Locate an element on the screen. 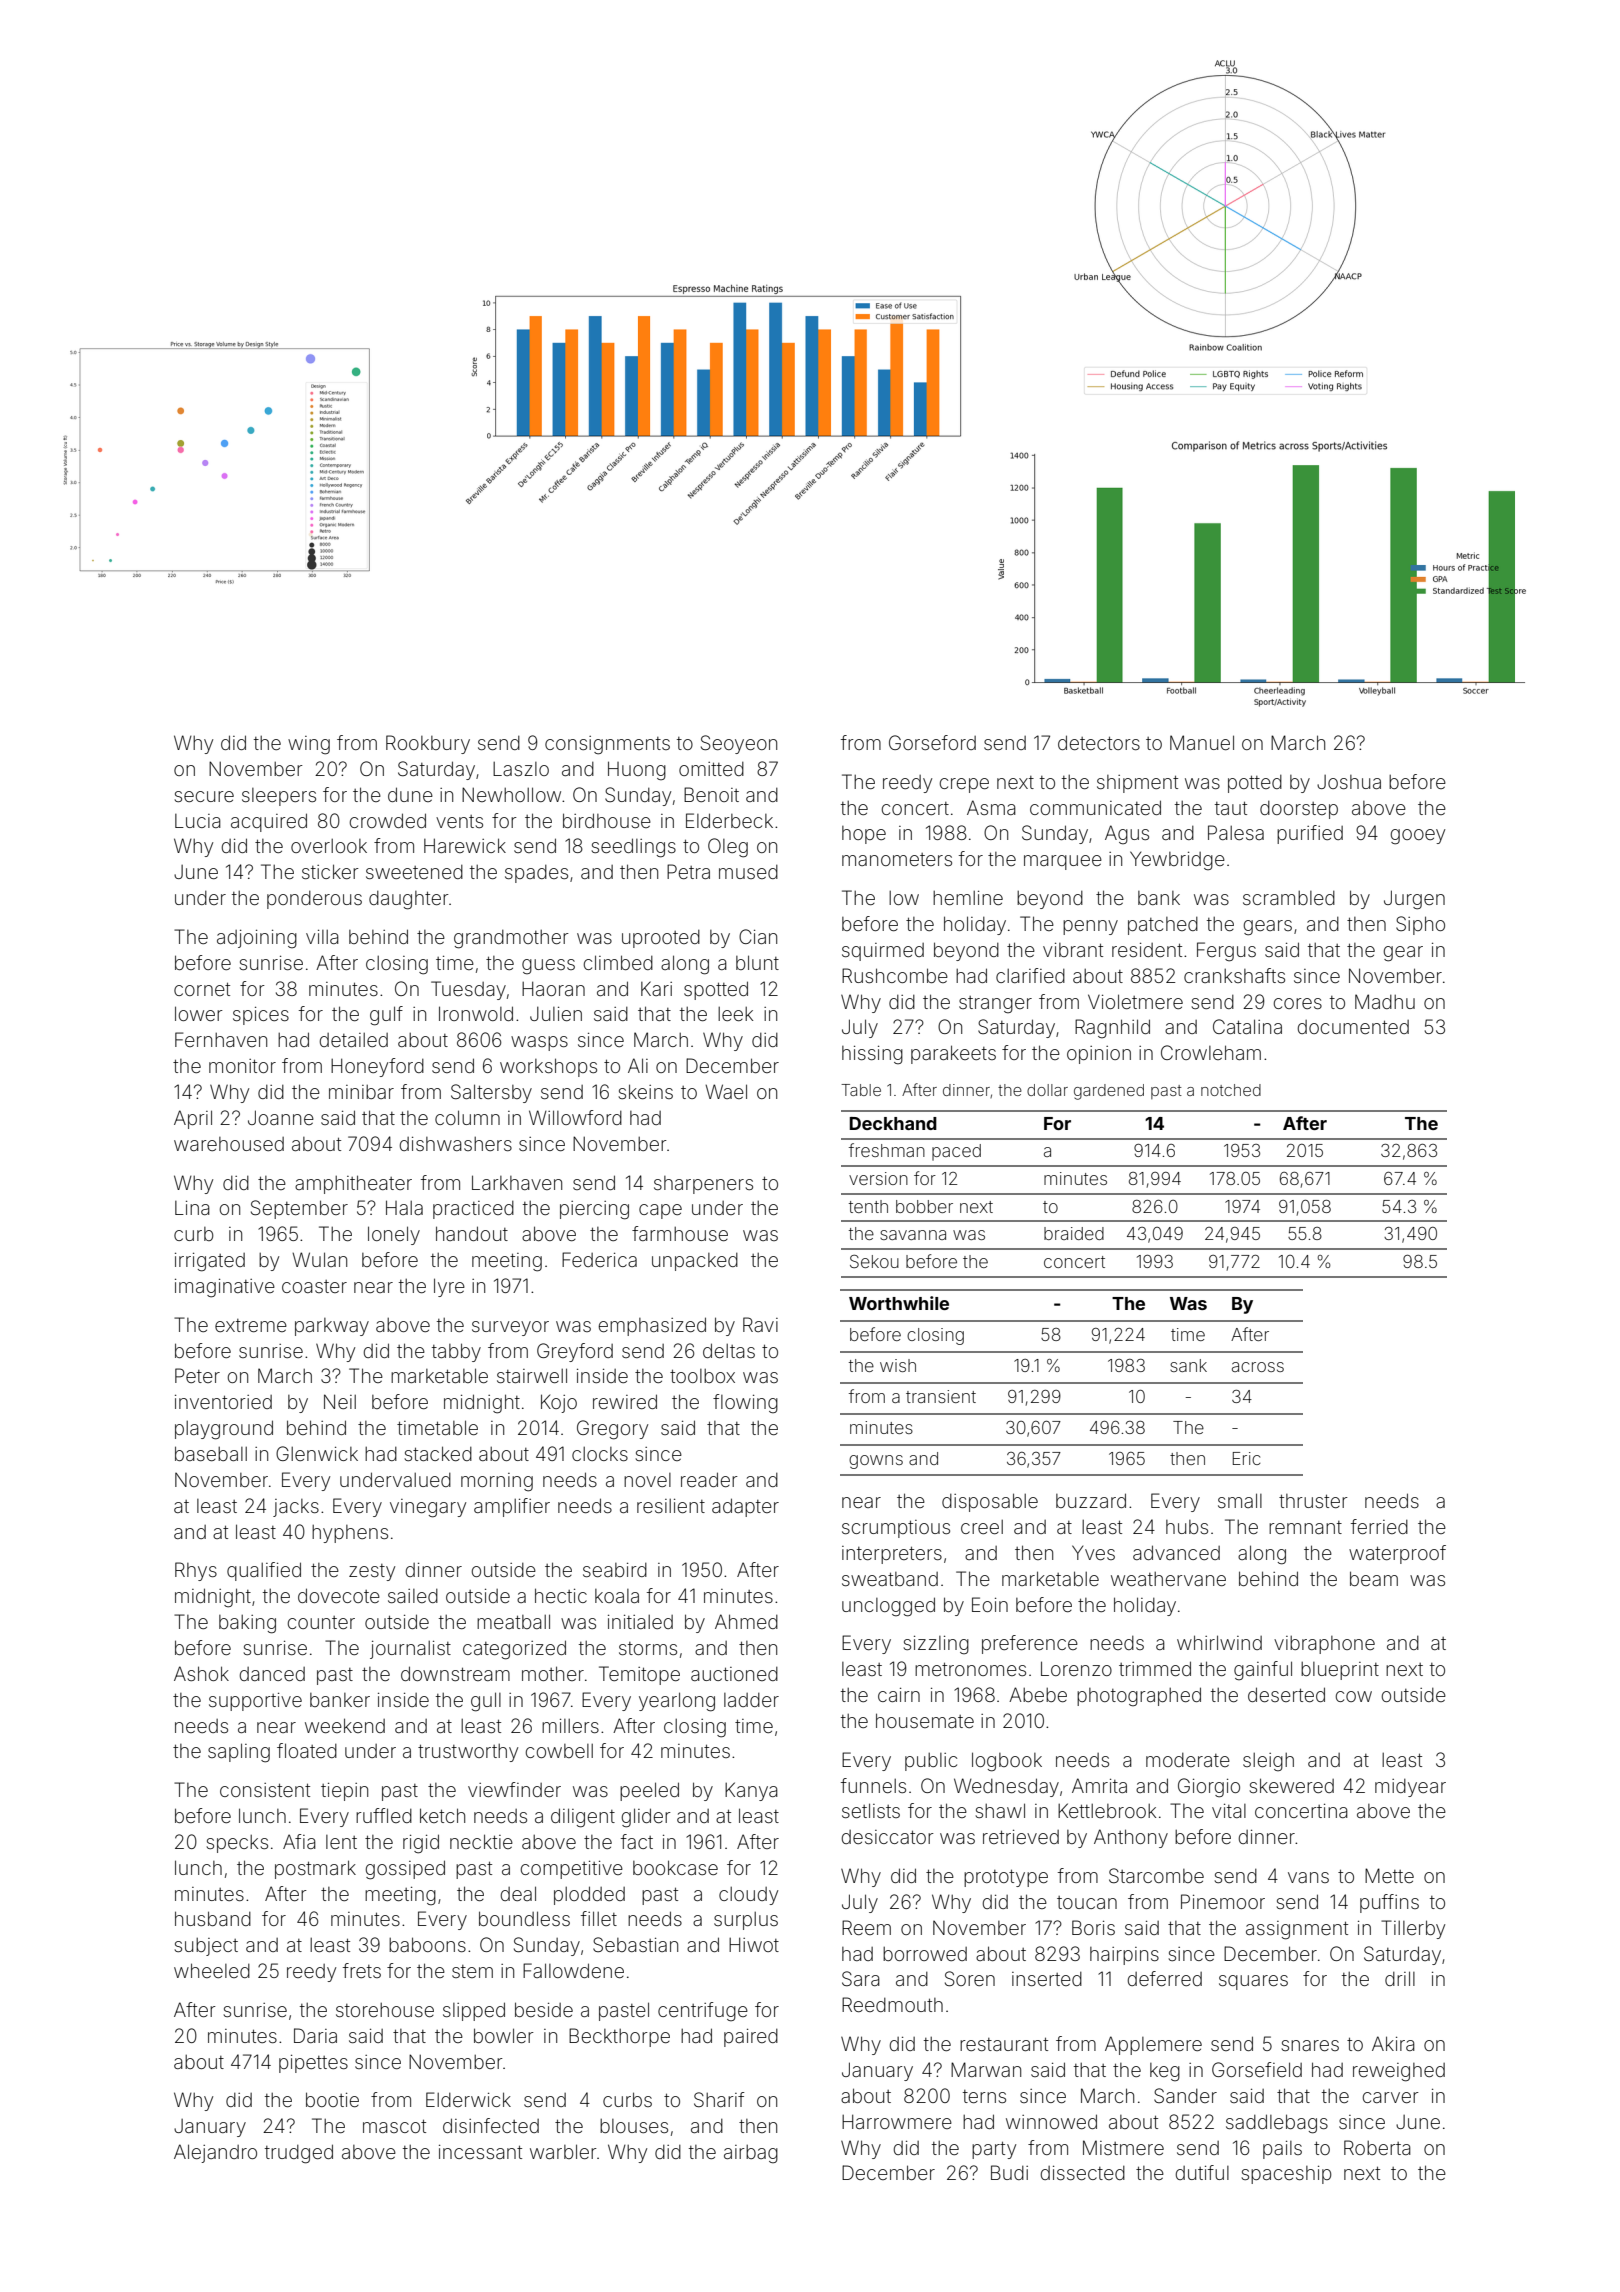 The height and width of the screenshot is (2292, 1620). squirmed is located at coordinates (883, 952).
